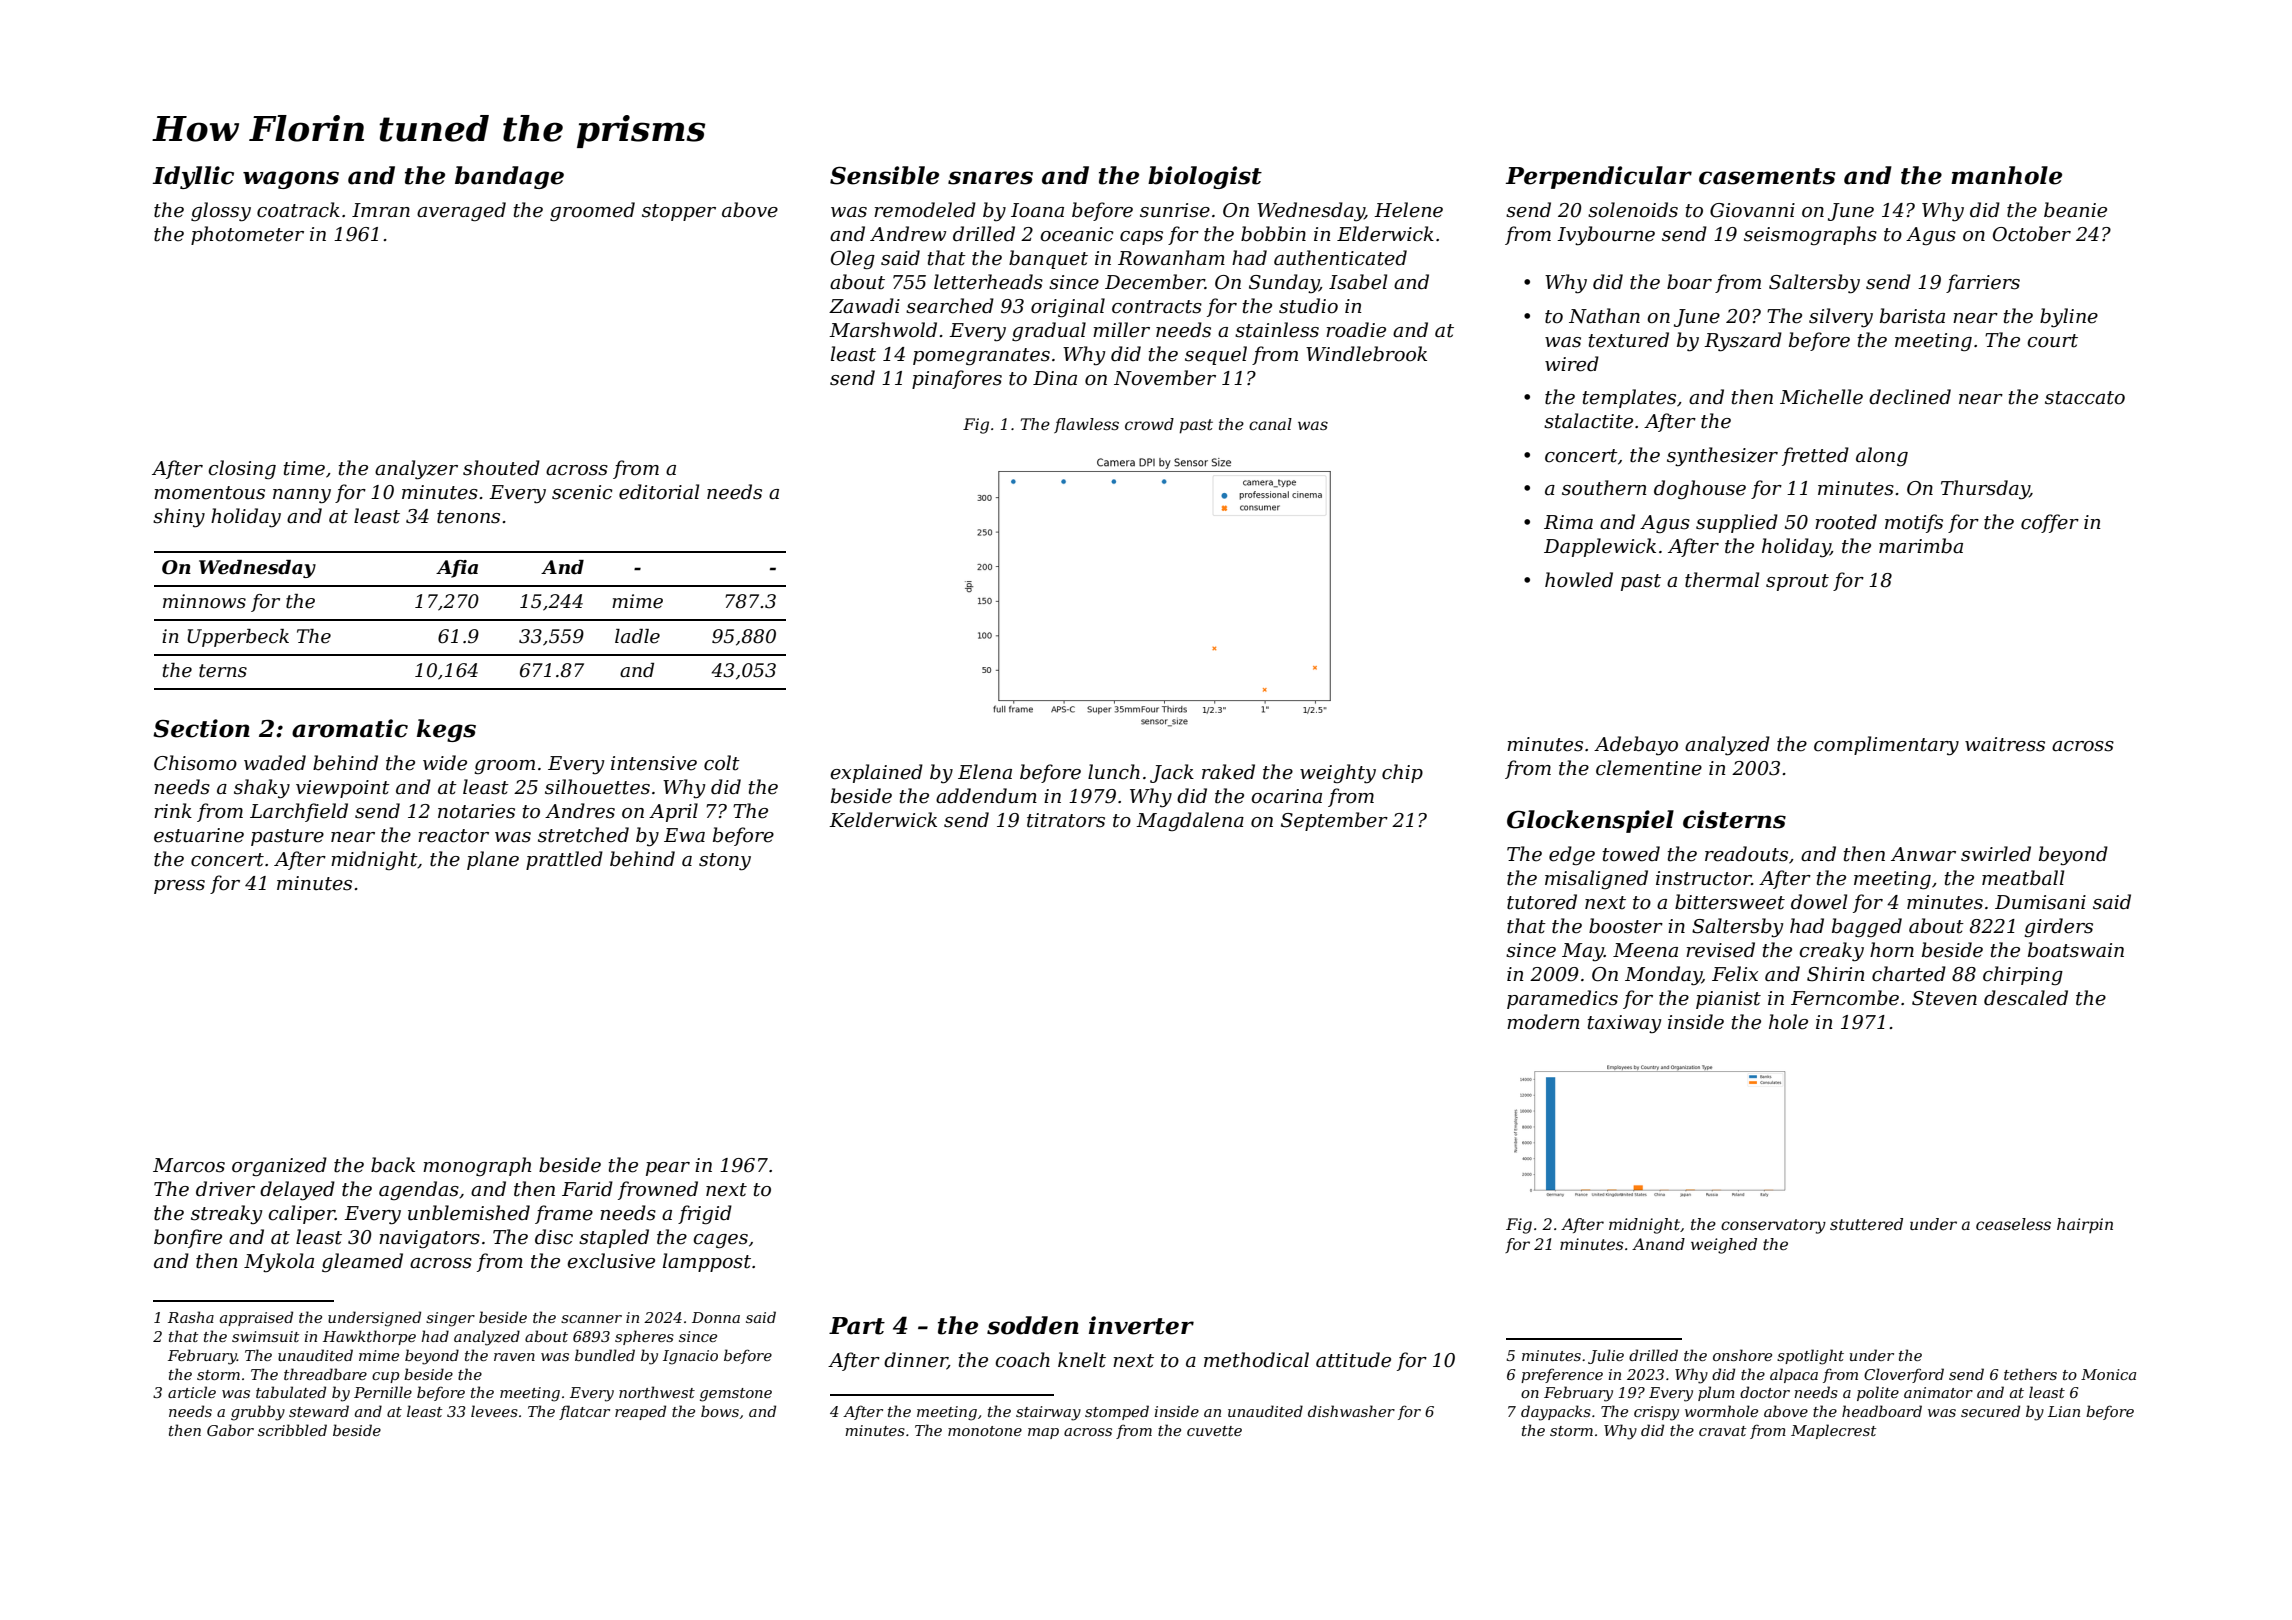 This page has height=1620, width=2292. What do you see at coordinates (193, 177) in the page?
I see `Idyllic` at bounding box center [193, 177].
